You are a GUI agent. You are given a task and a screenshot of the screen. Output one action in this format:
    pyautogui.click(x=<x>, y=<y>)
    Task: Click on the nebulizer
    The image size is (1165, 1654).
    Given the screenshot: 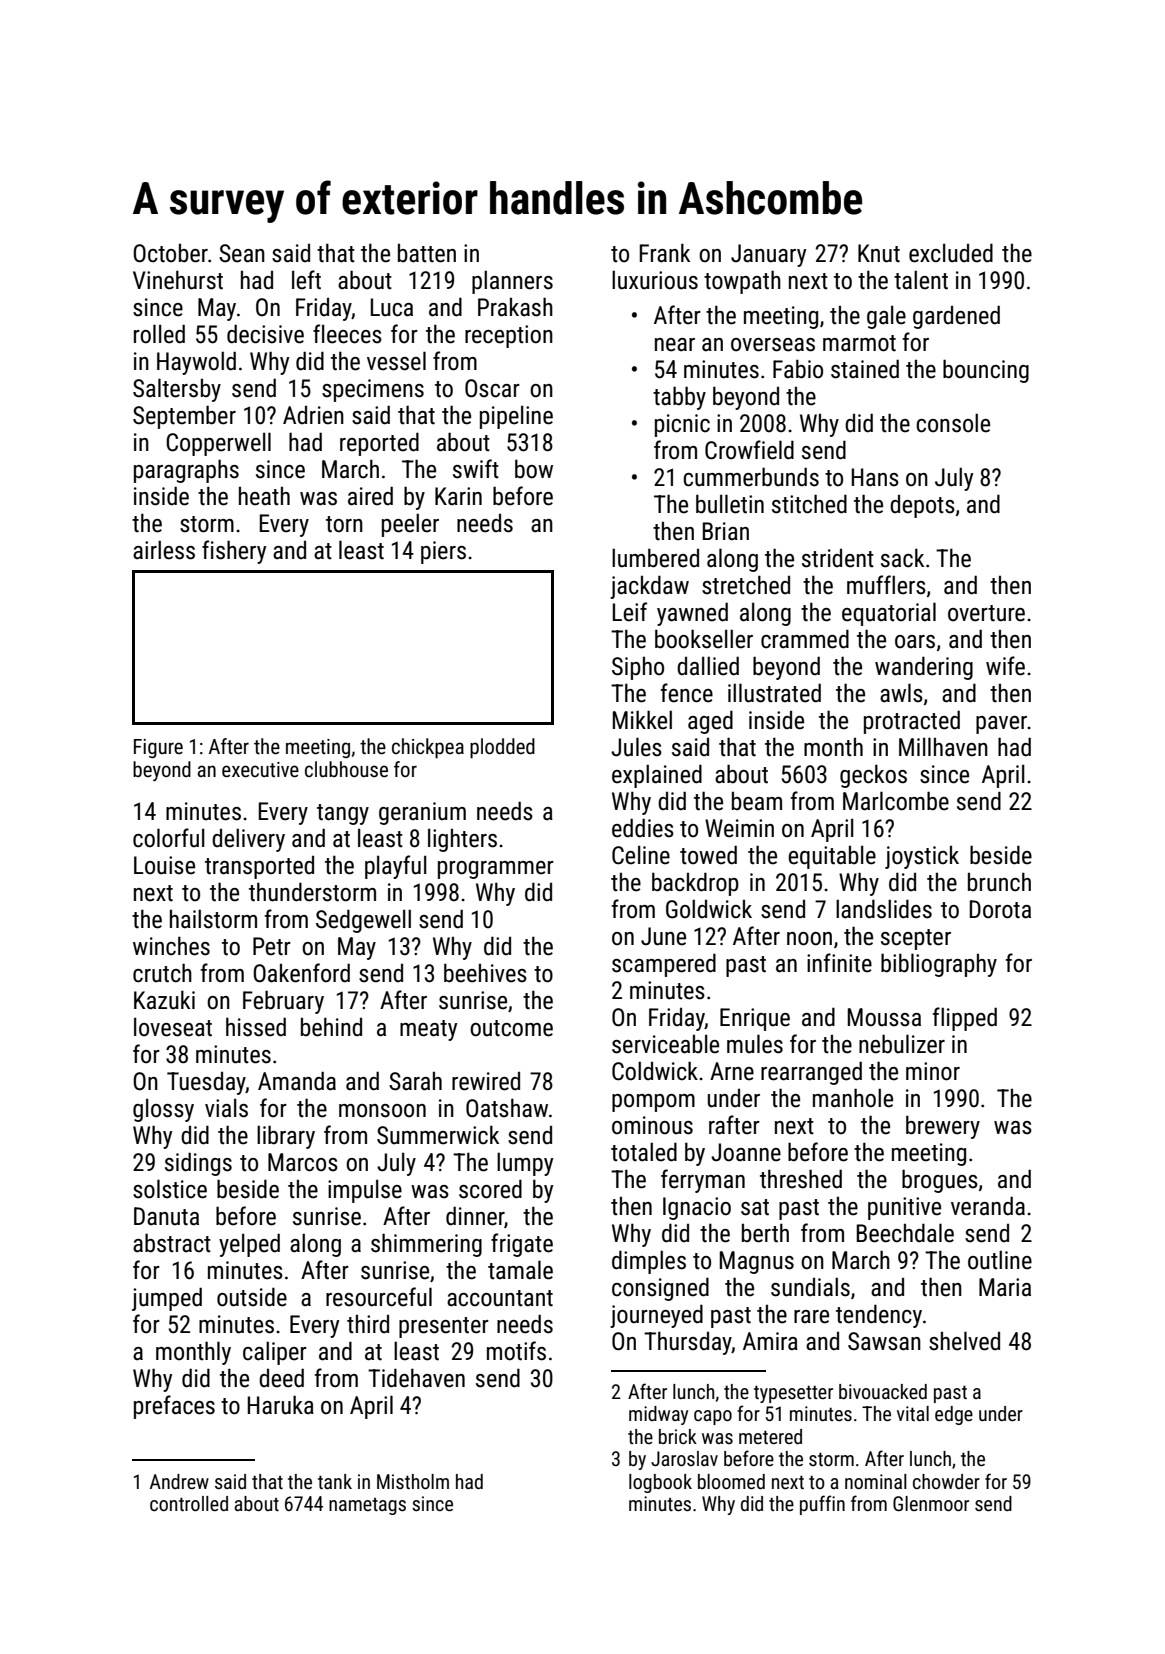 What is the action you would take?
    pyautogui.click(x=902, y=1044)
